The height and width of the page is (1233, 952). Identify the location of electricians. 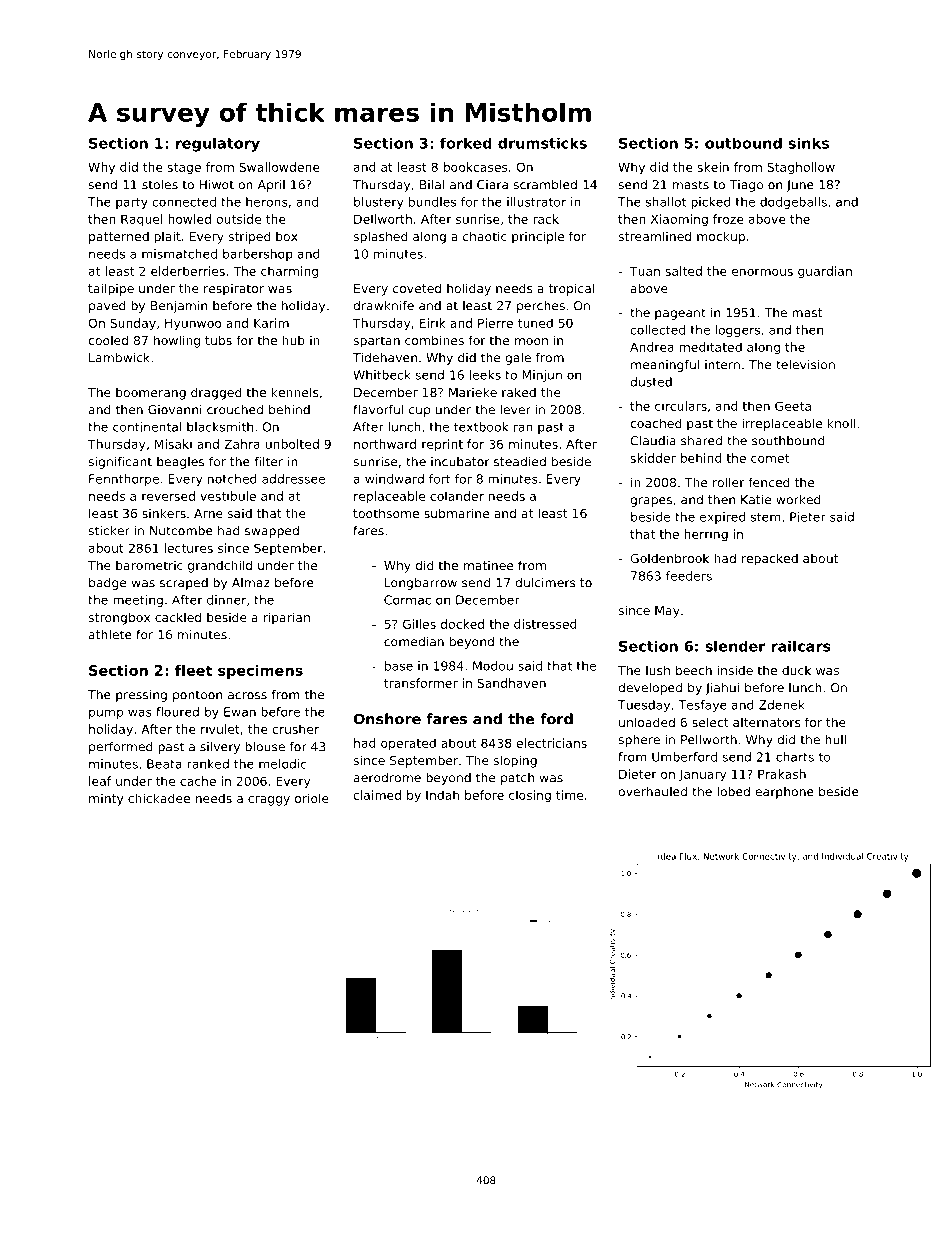
(551, 743).
